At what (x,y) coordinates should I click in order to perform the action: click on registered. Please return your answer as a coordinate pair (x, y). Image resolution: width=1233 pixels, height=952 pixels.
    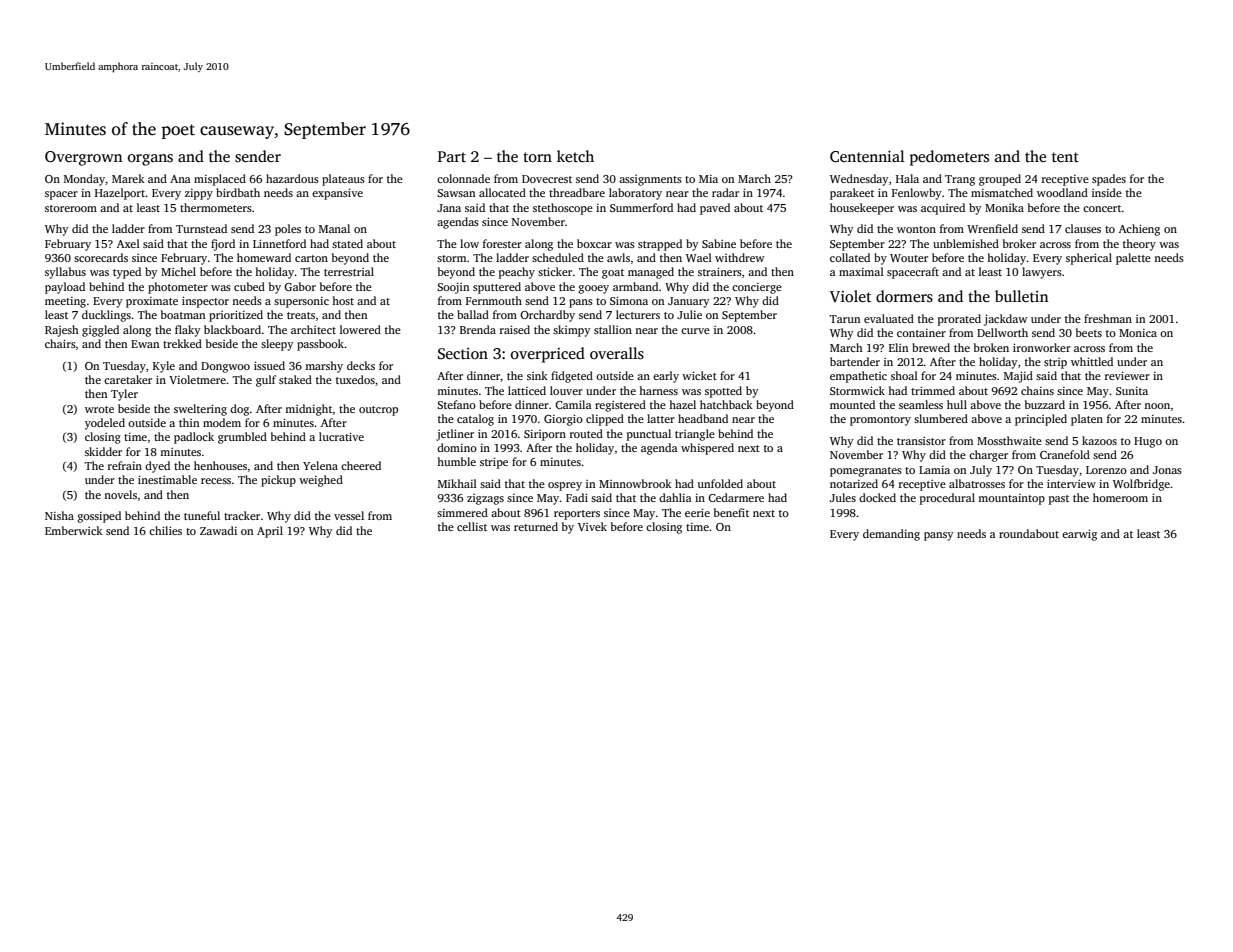
    Looking at the image, I should click on (620, 406).
